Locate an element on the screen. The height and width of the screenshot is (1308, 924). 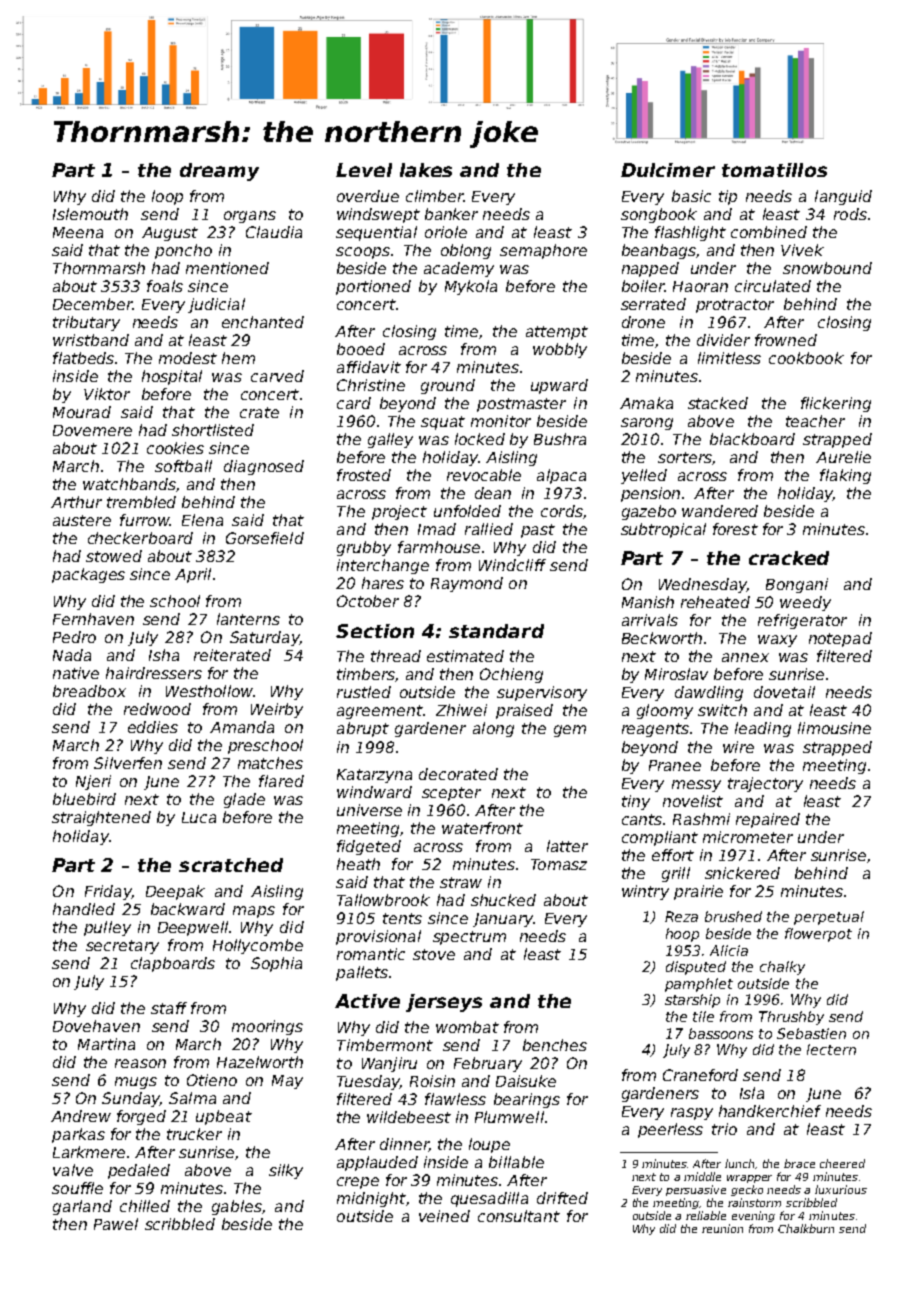
Silverfen is located at coordinates (128, 763).
